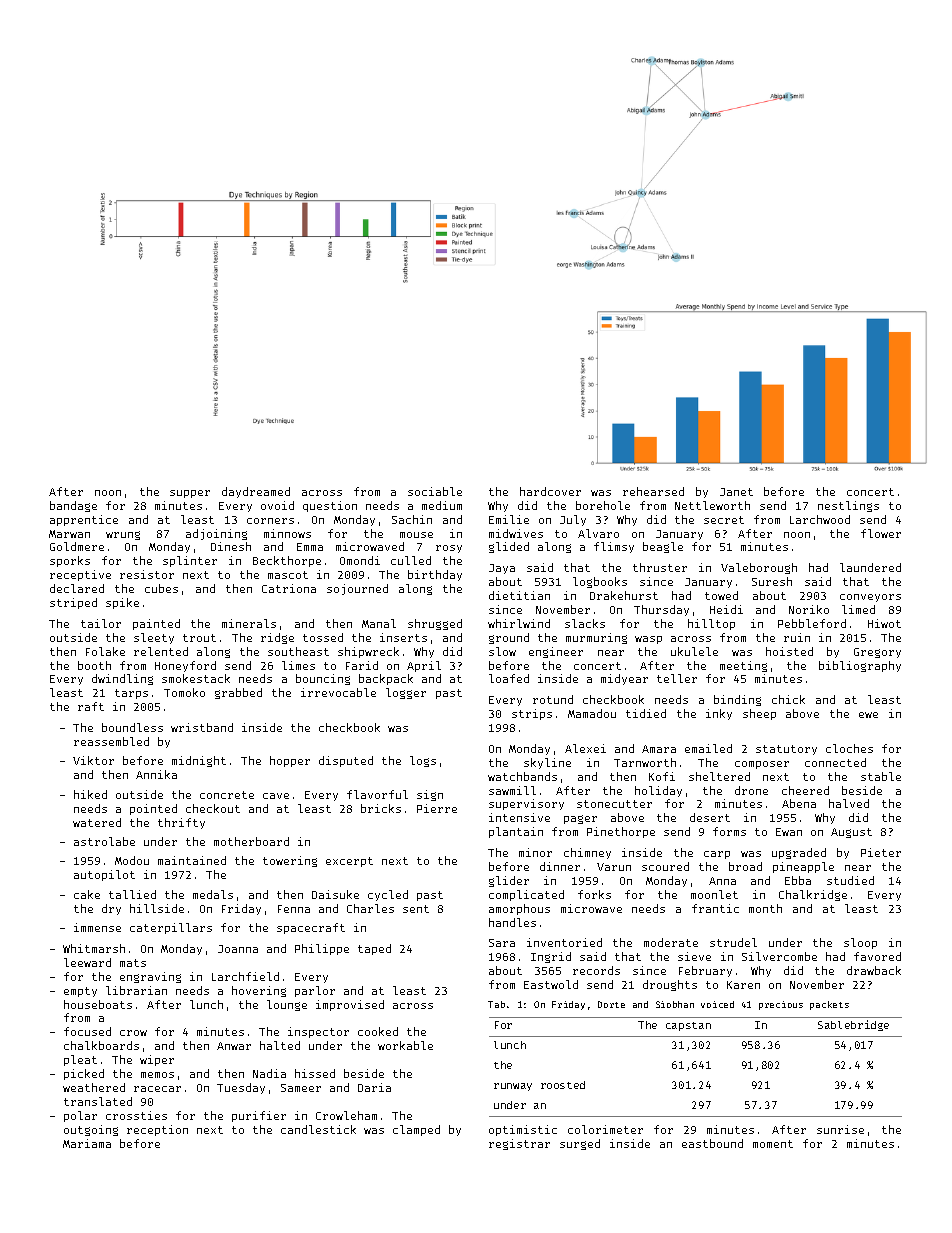 The height and width of the screenshot is (1233, 952). Describe the element at coordinates (378, 1031) in the screenshot. I see `cooked` at that location.
